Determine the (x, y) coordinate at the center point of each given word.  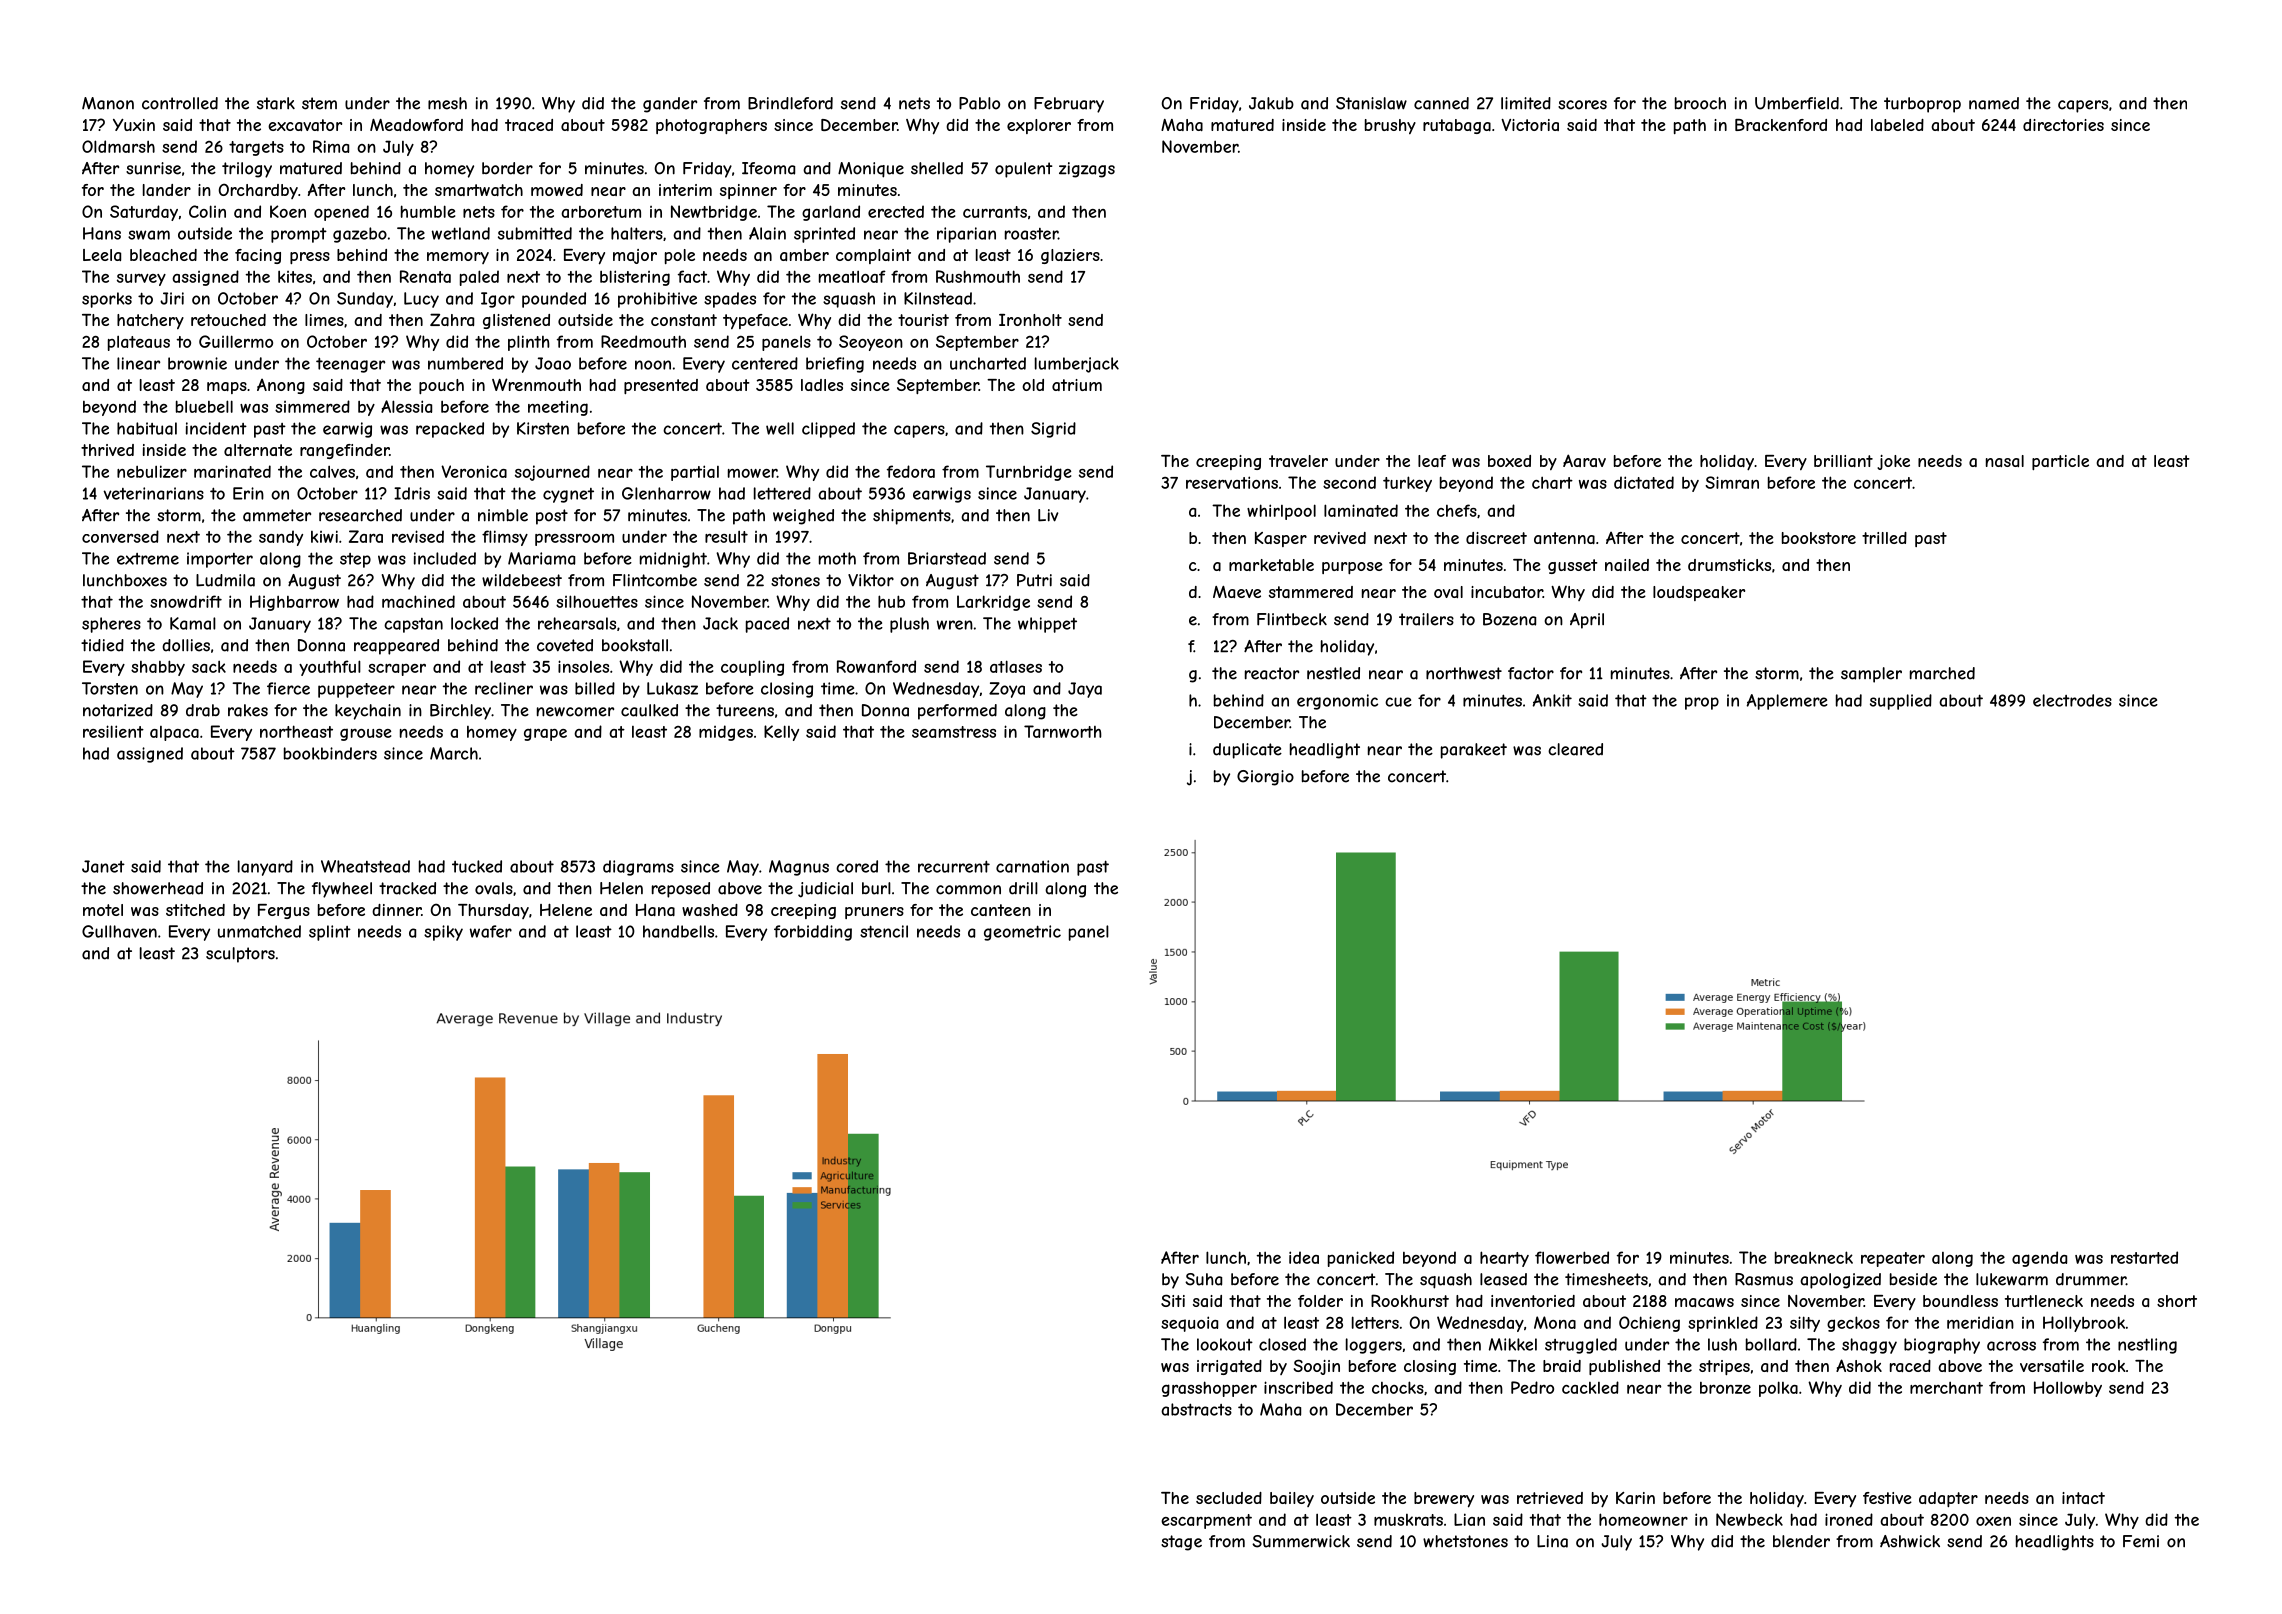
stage (1181, 1543)
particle (2060, 462)
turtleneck (2044, 1301)
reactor (1272, 673)
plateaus (139, 343)
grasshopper (1209, 1389)
